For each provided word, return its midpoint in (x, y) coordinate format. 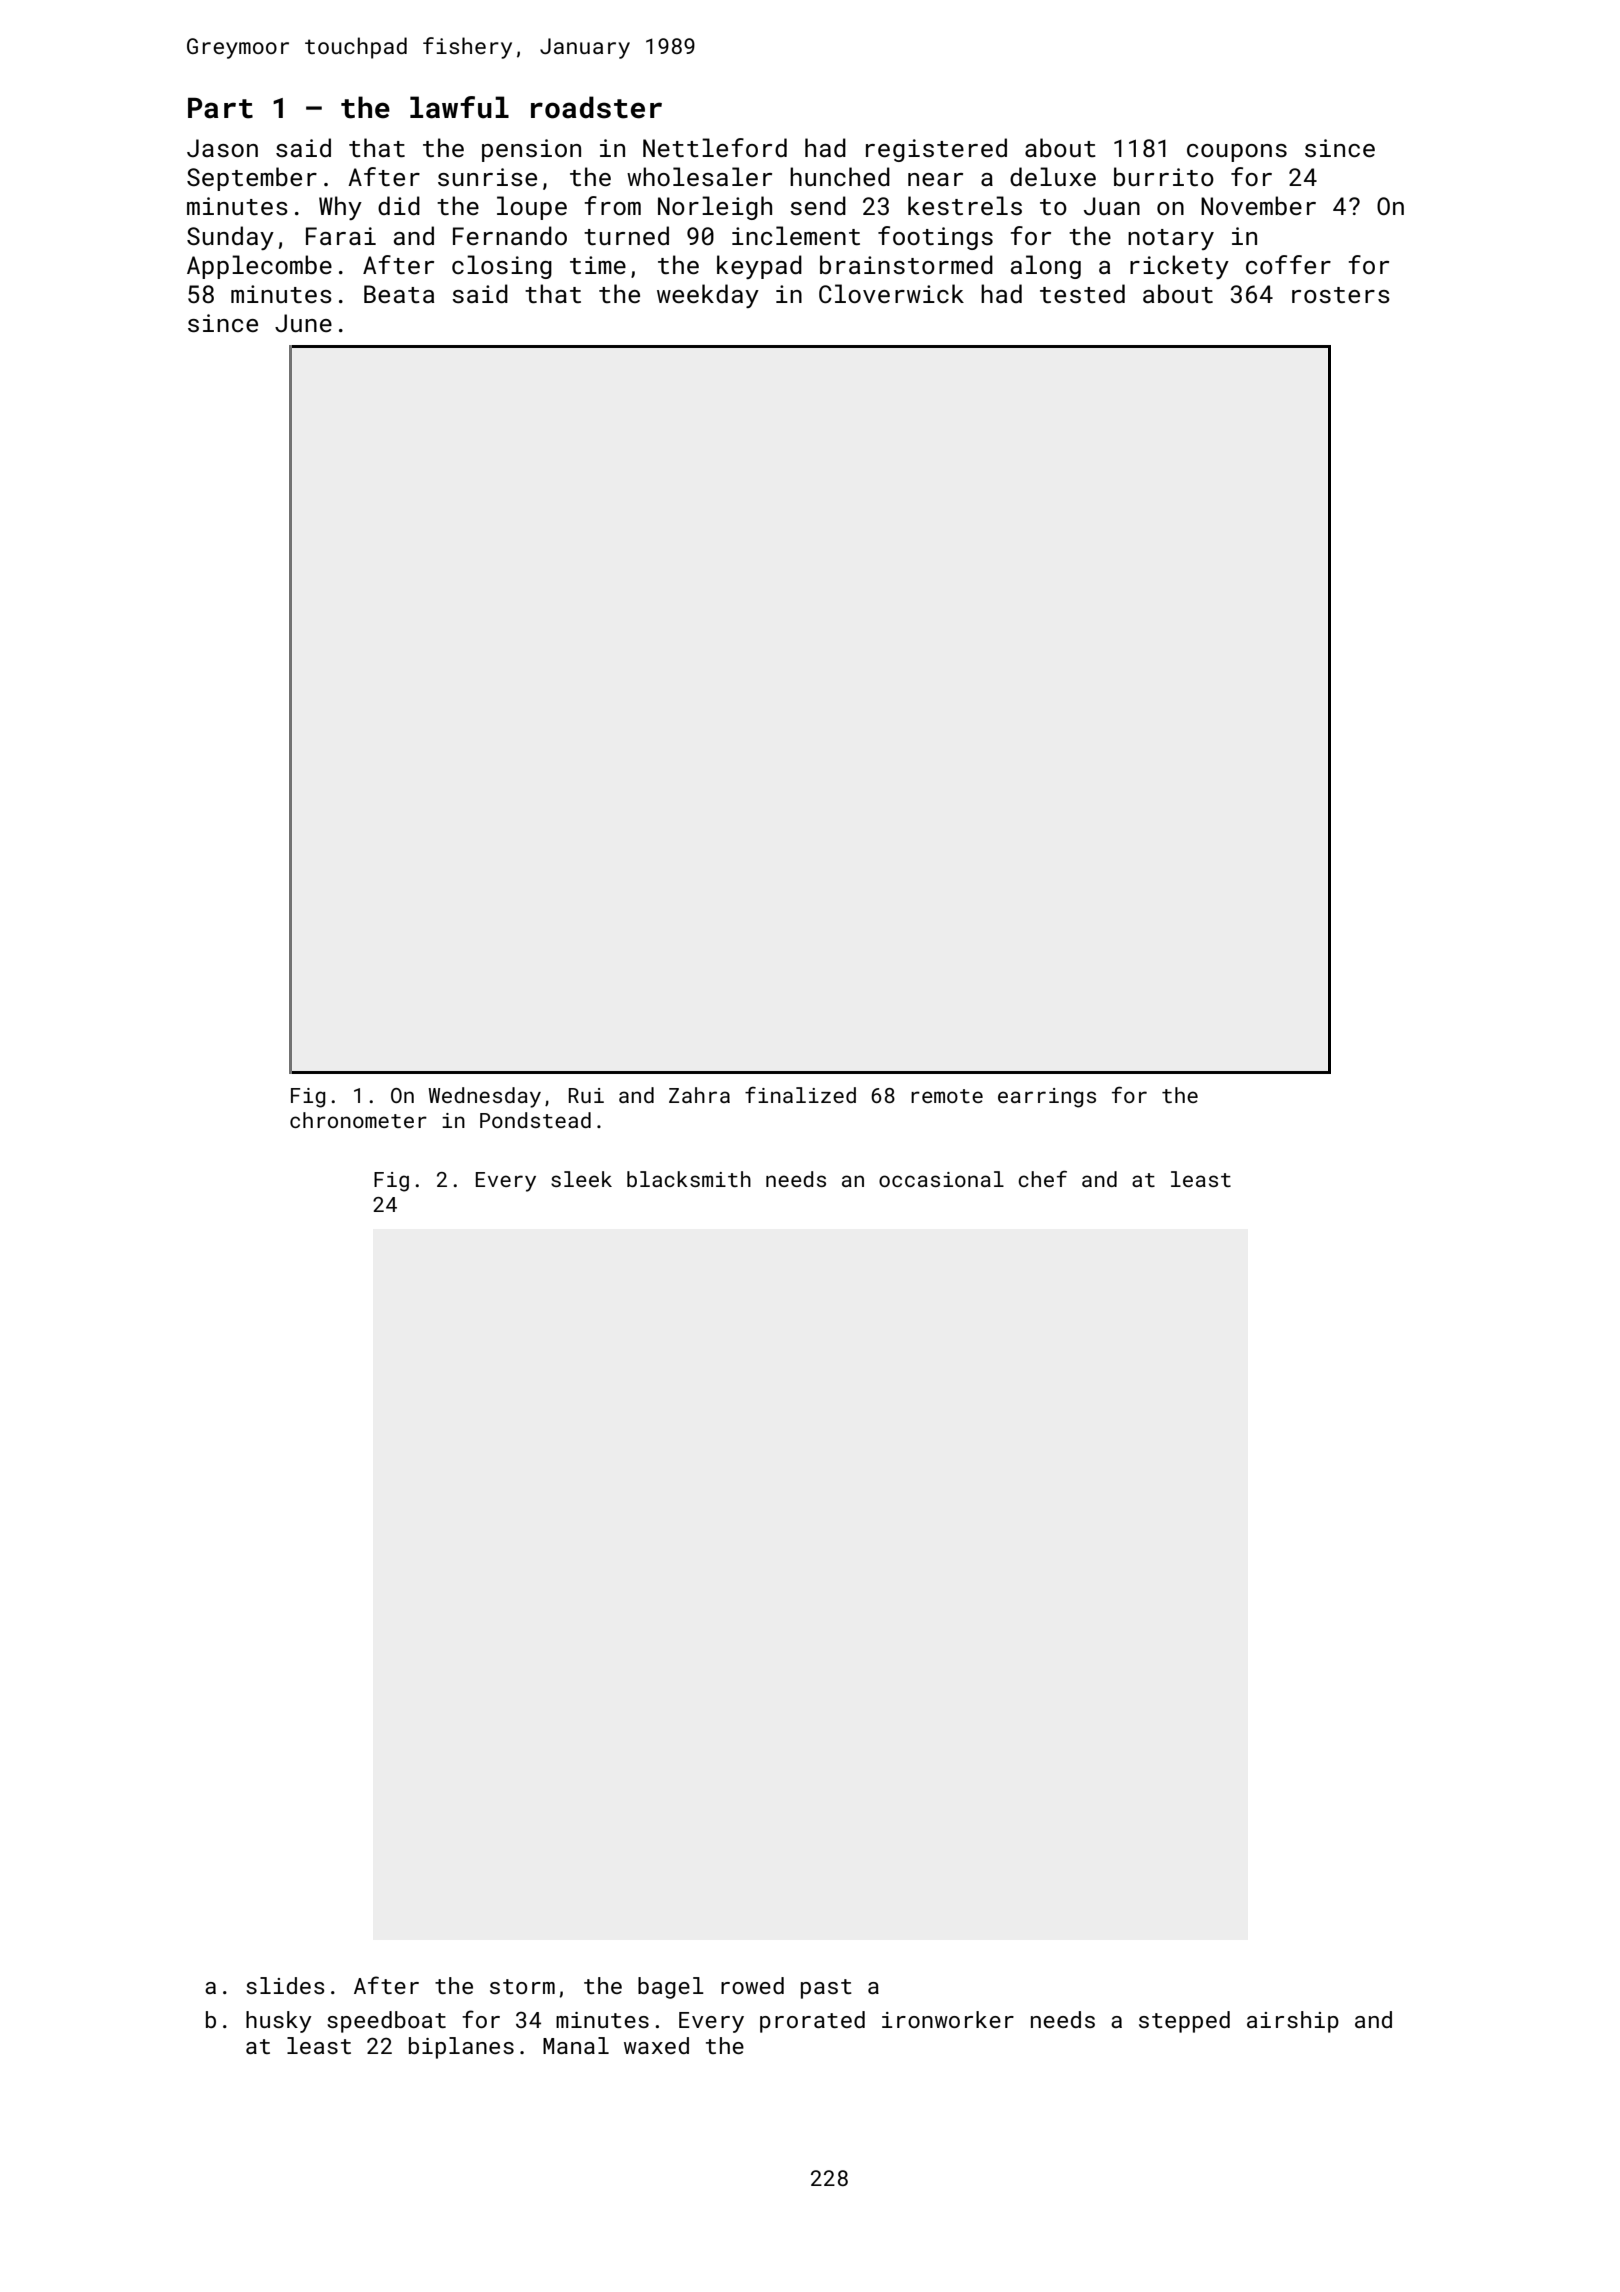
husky (279, 2022)
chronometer (358, 1120)
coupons (1237, 153)
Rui (586, 1095)
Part (220, 108)
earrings (1047, 1098)
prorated (812, 2022)
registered (936, 150)
